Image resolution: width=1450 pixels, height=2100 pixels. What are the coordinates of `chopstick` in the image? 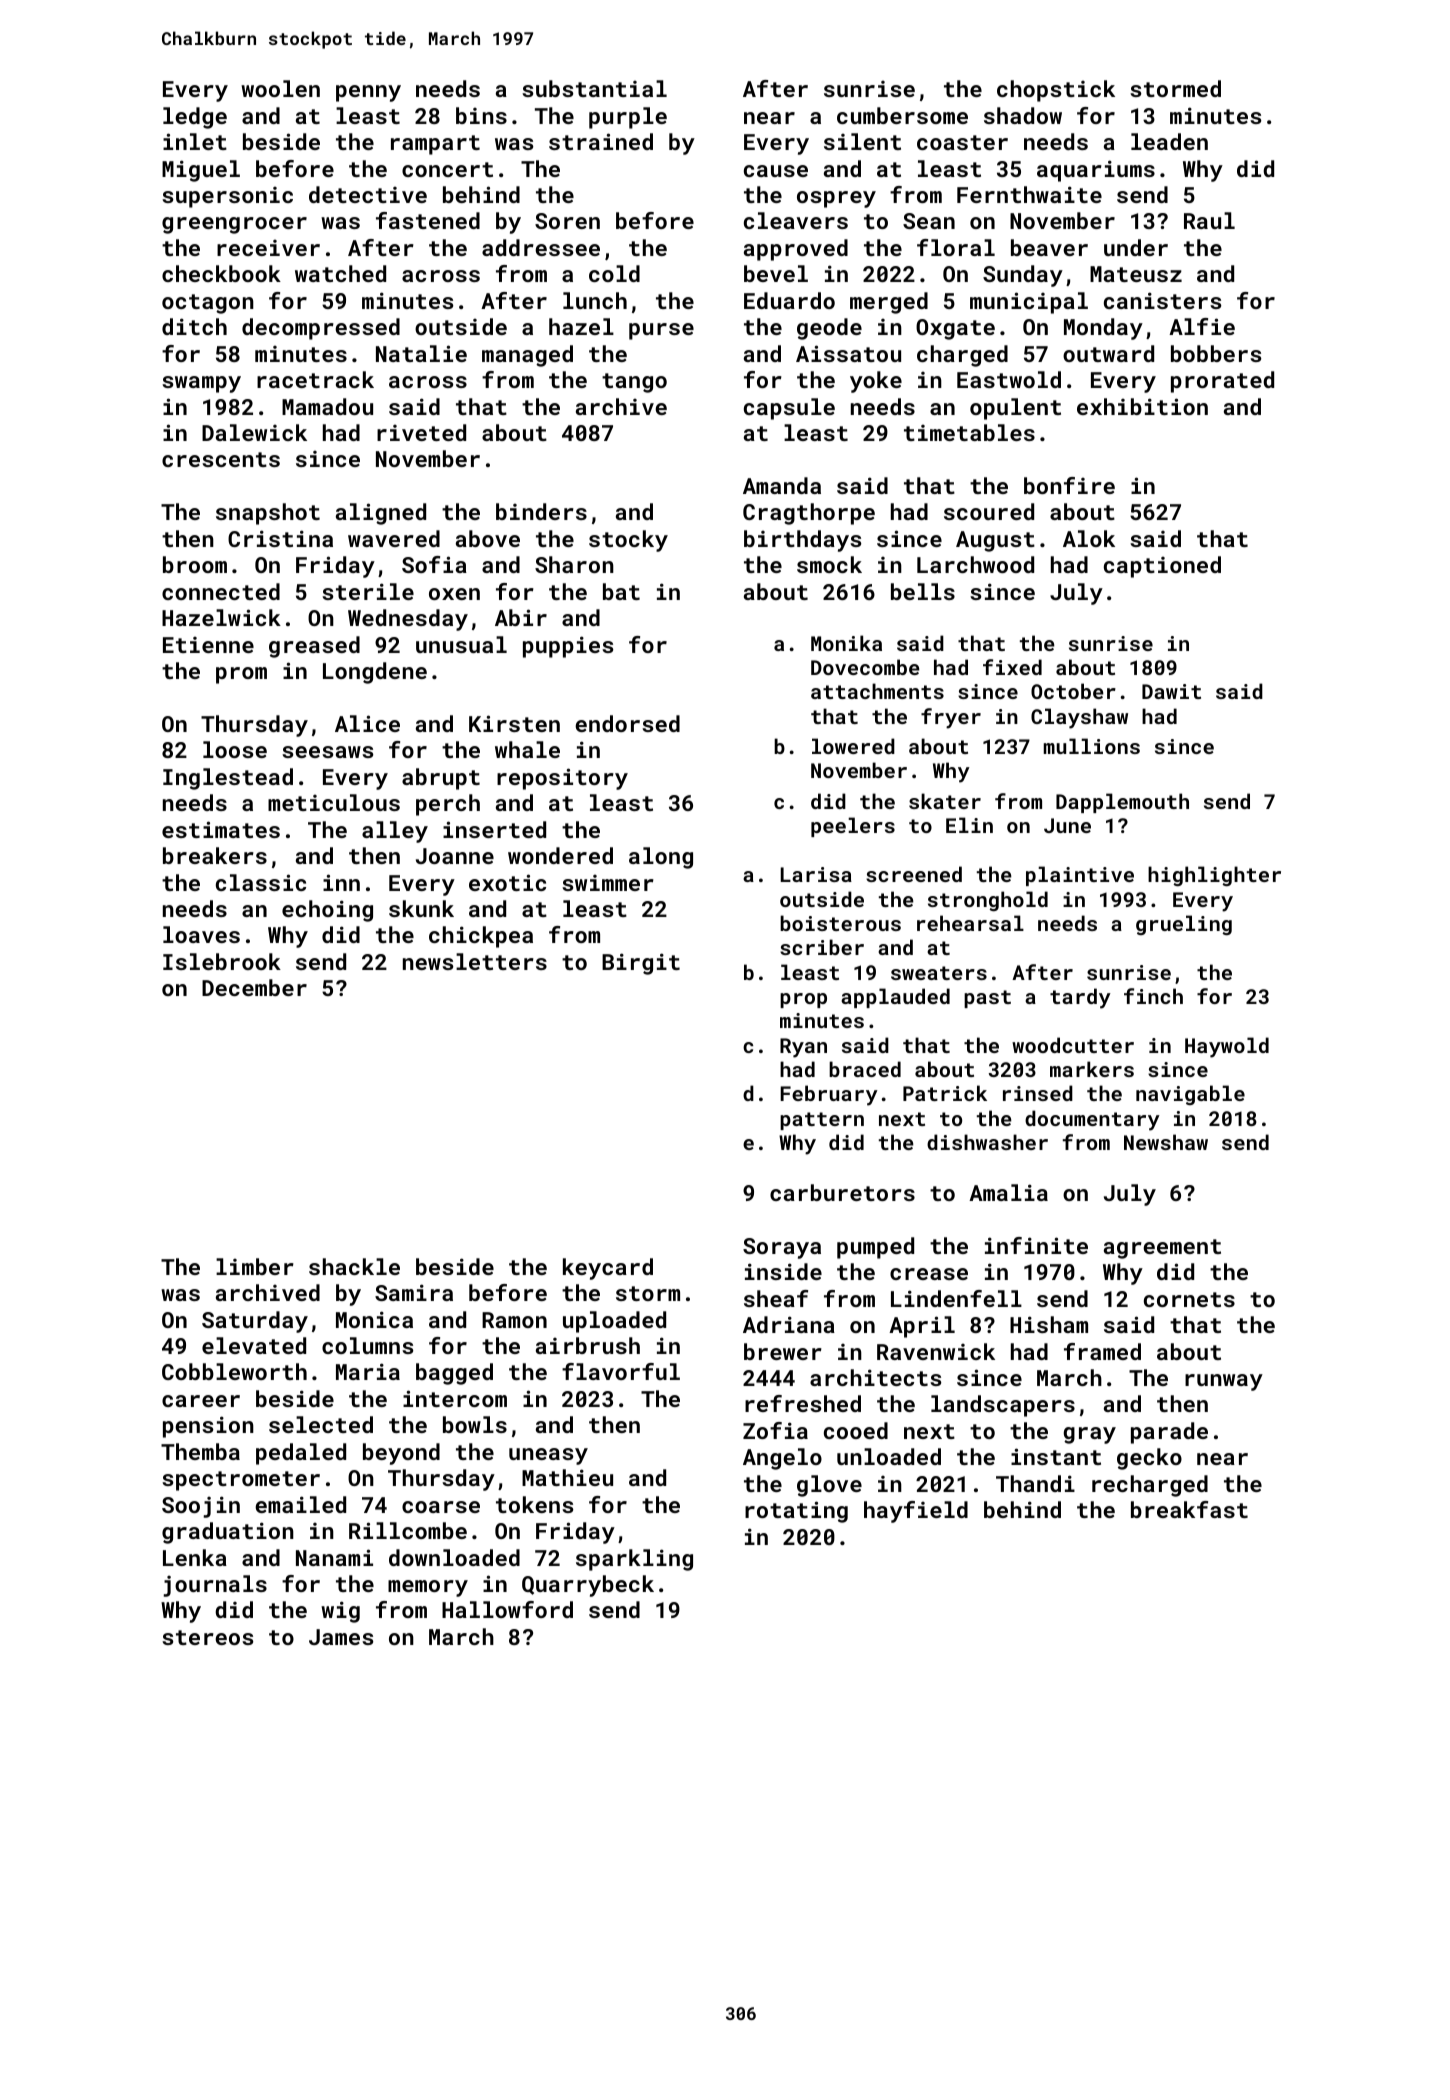 It's located at (1056, 91).
